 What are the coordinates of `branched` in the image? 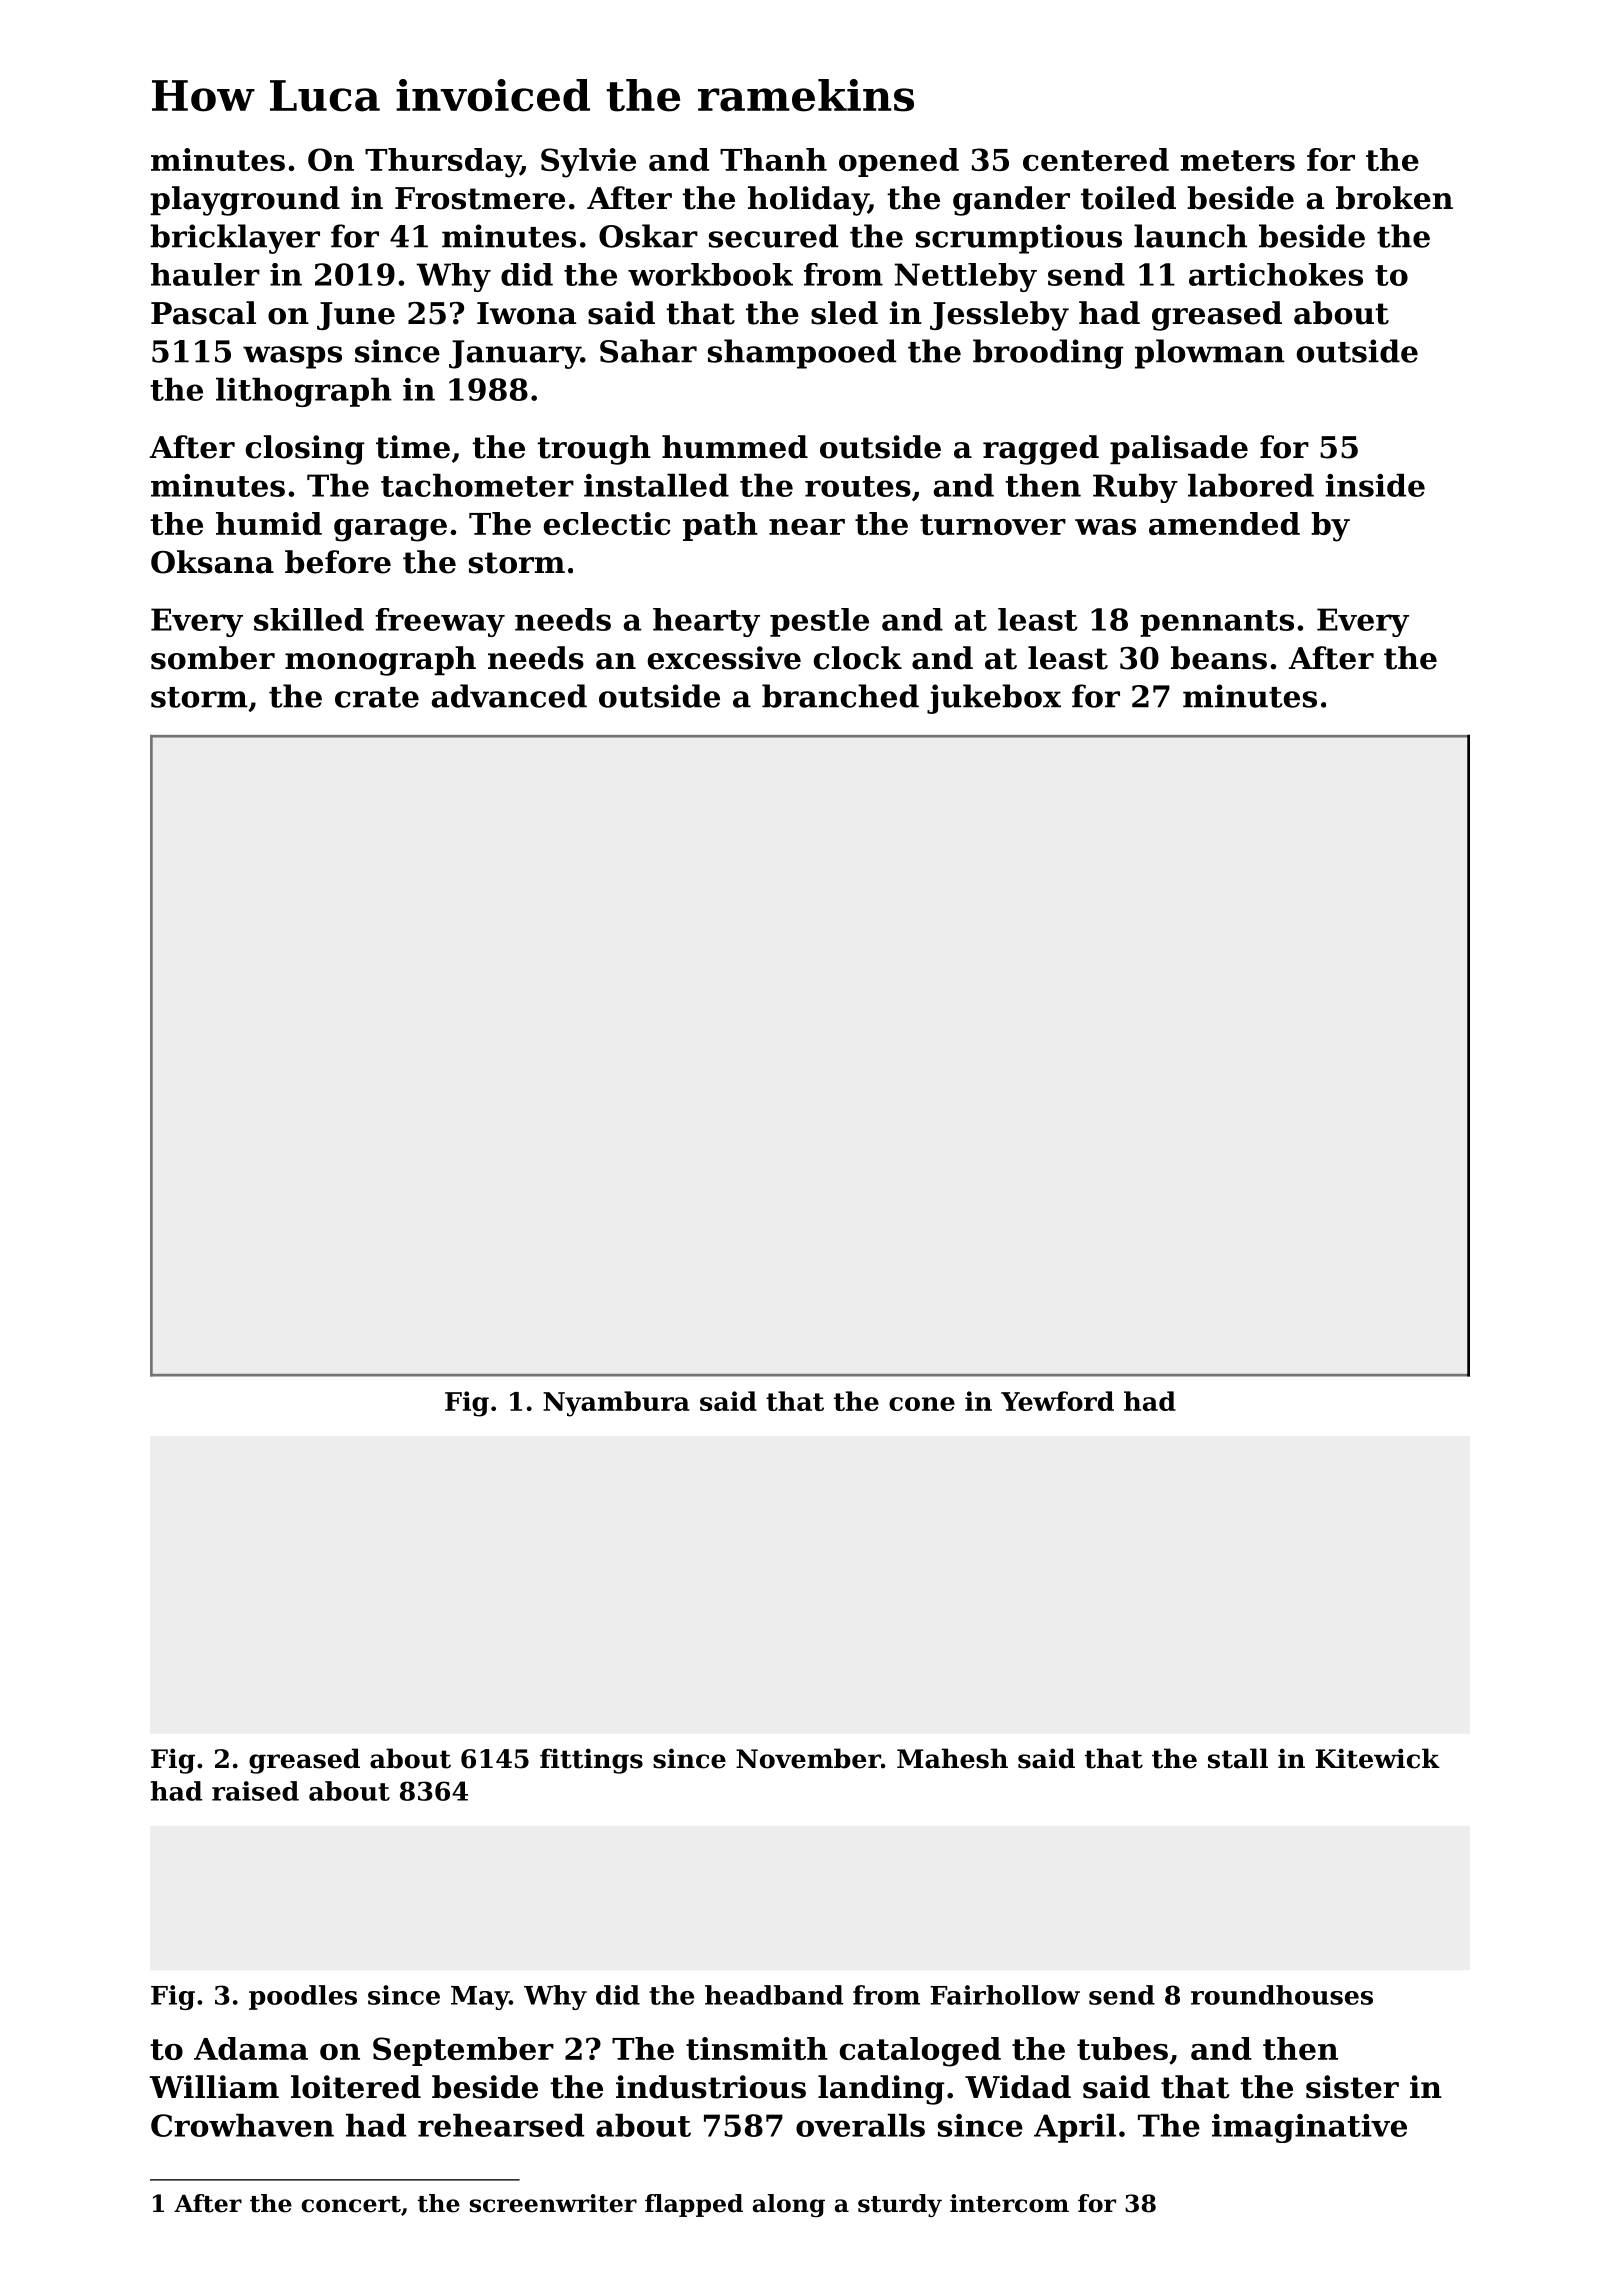 It's located at (840, 696).
